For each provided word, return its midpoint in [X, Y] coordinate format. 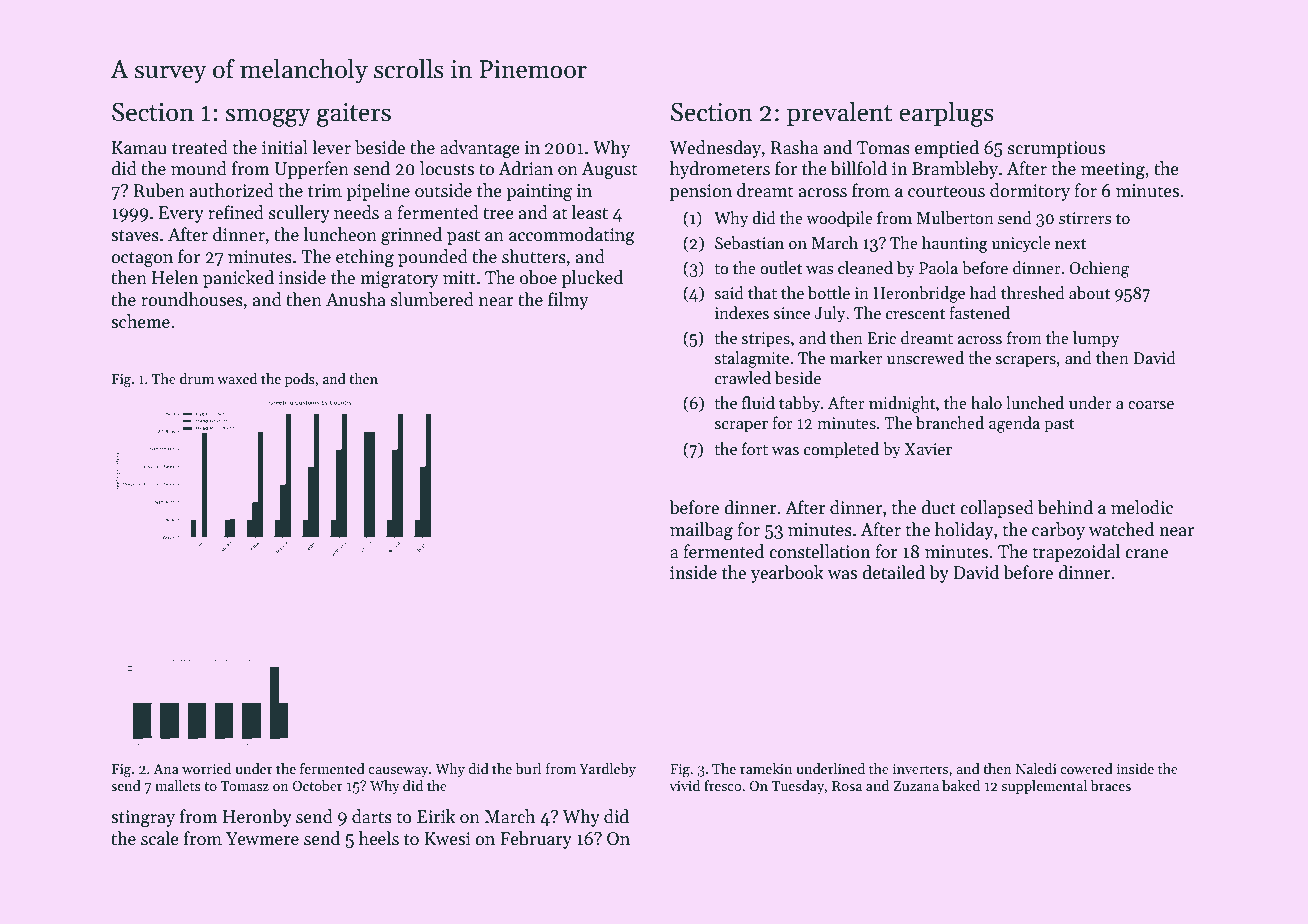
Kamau [139, 148]
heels [379, 838]
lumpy [1096, 339]
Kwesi [447, 839]
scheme [140, 321]
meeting [1113, 170]
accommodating [572, 236]
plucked [592, 279]
